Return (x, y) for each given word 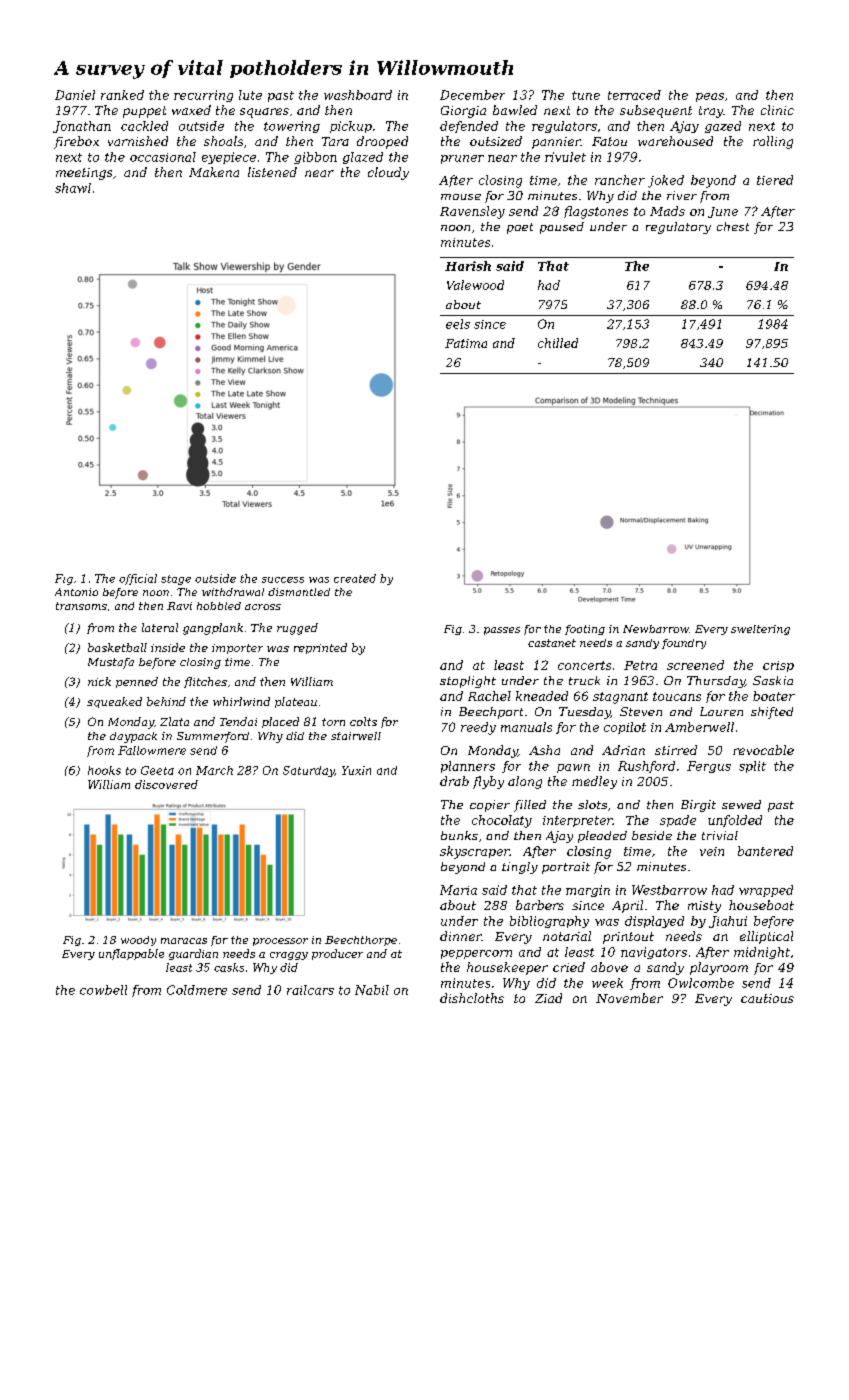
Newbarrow (656, 629)
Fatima (466, 343)
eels (458, 324)
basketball (117, 647)
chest (733, 226)
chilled (558, 343)
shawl (73, 188)
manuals (526, 727)
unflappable (131, 954)
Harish (468, 266)
